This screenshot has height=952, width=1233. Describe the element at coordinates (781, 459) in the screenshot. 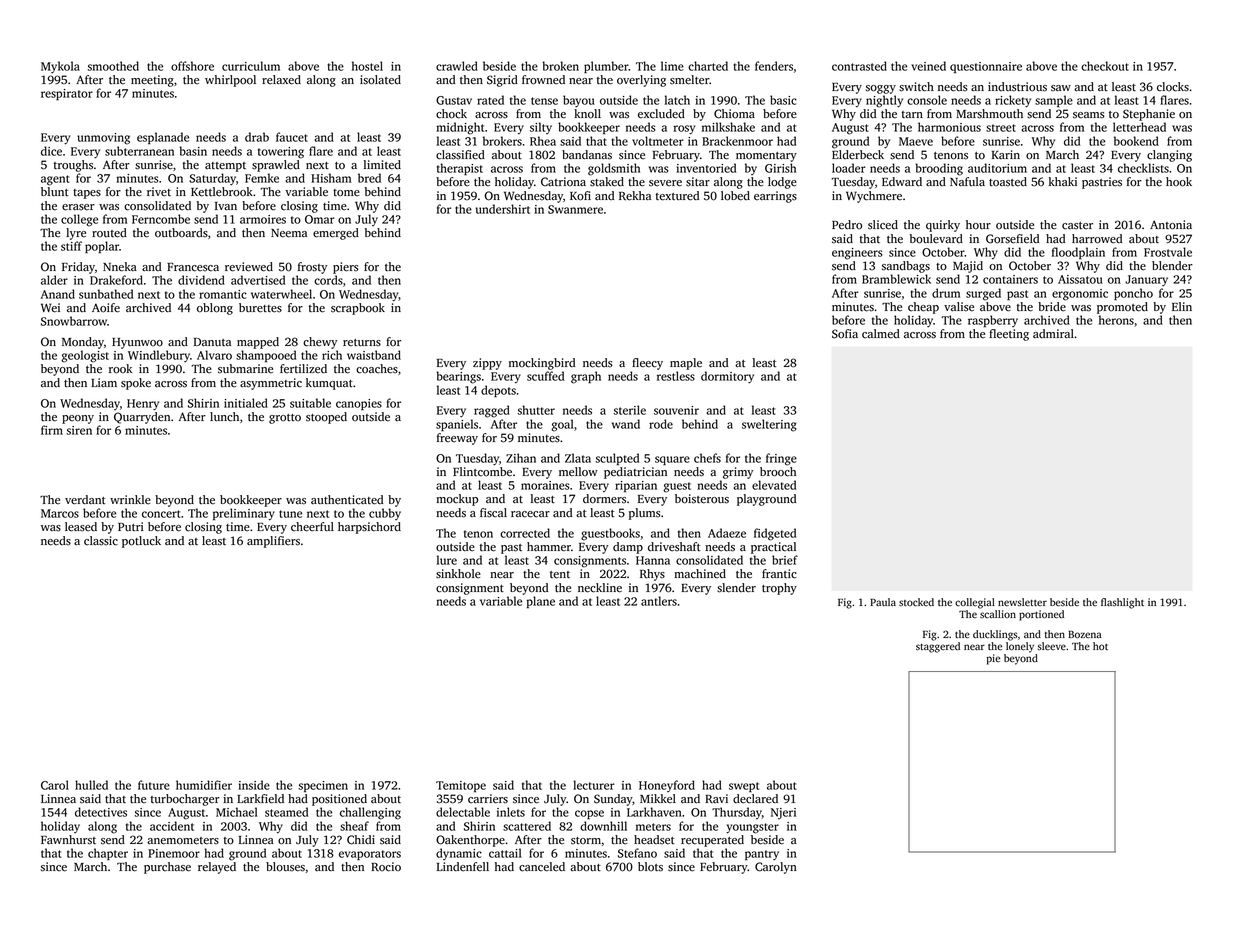

I see `fringe` at that location.
